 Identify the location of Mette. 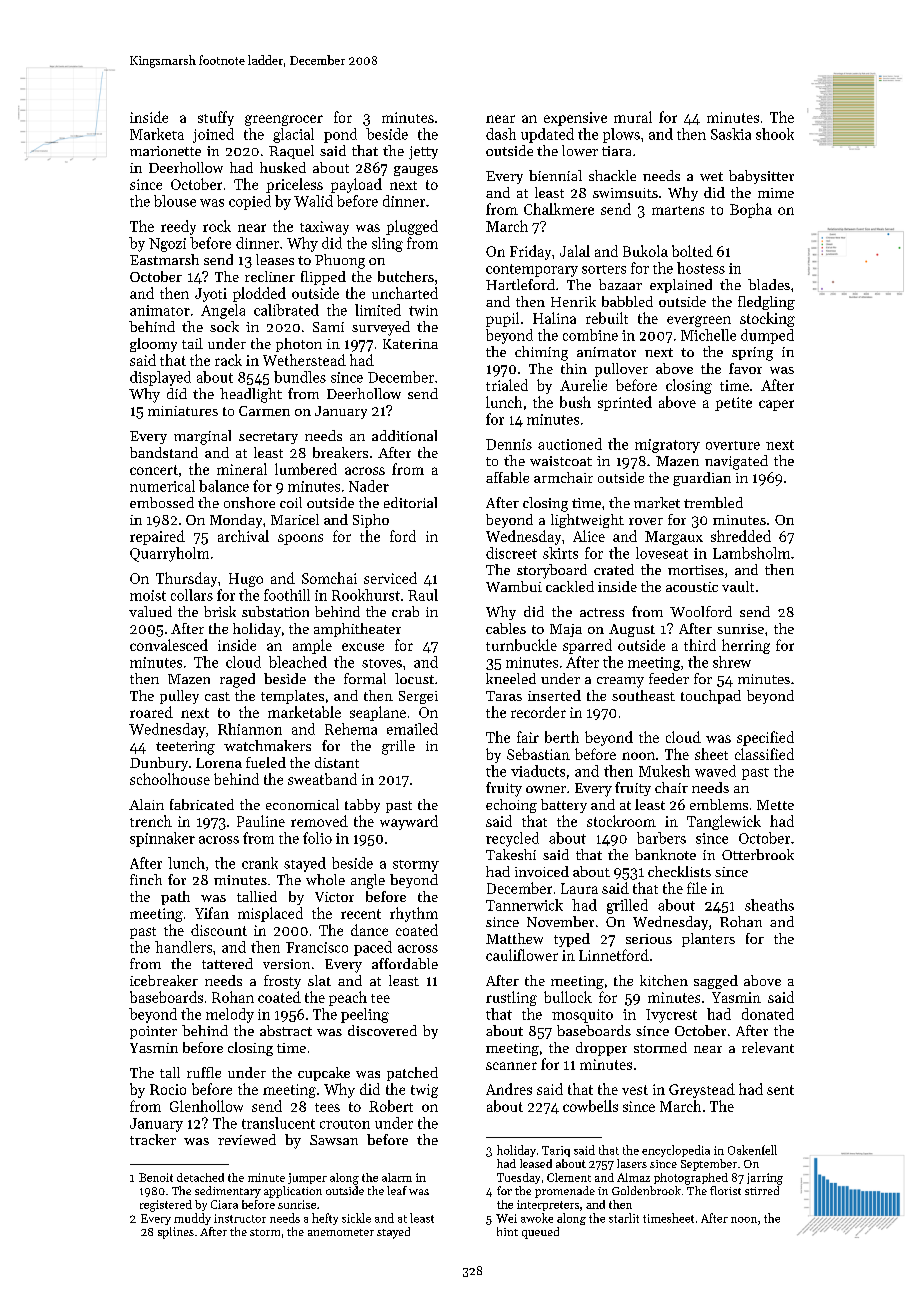
(775, 805).
